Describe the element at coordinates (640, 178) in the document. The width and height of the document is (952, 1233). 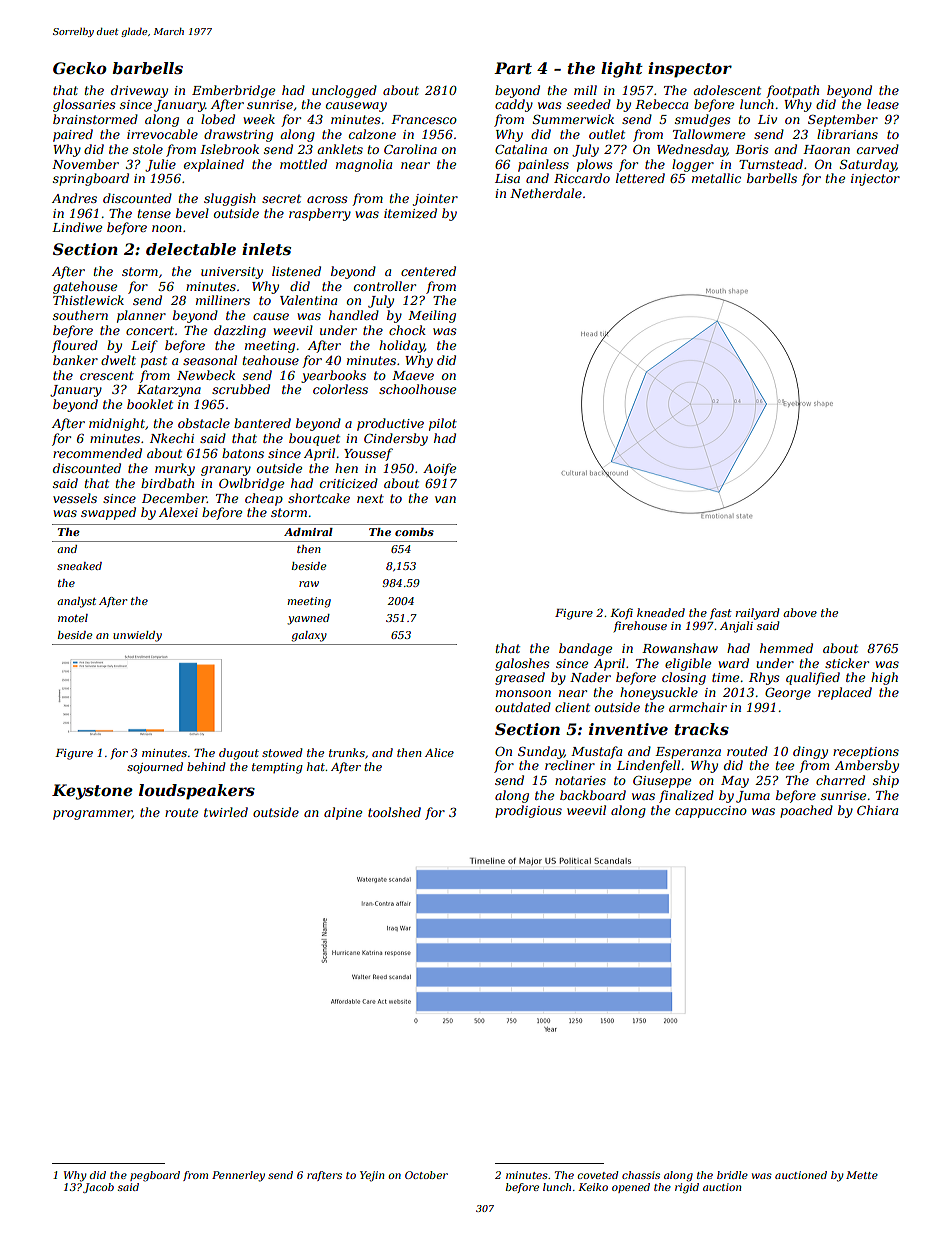
I see `lettered` at that location.
